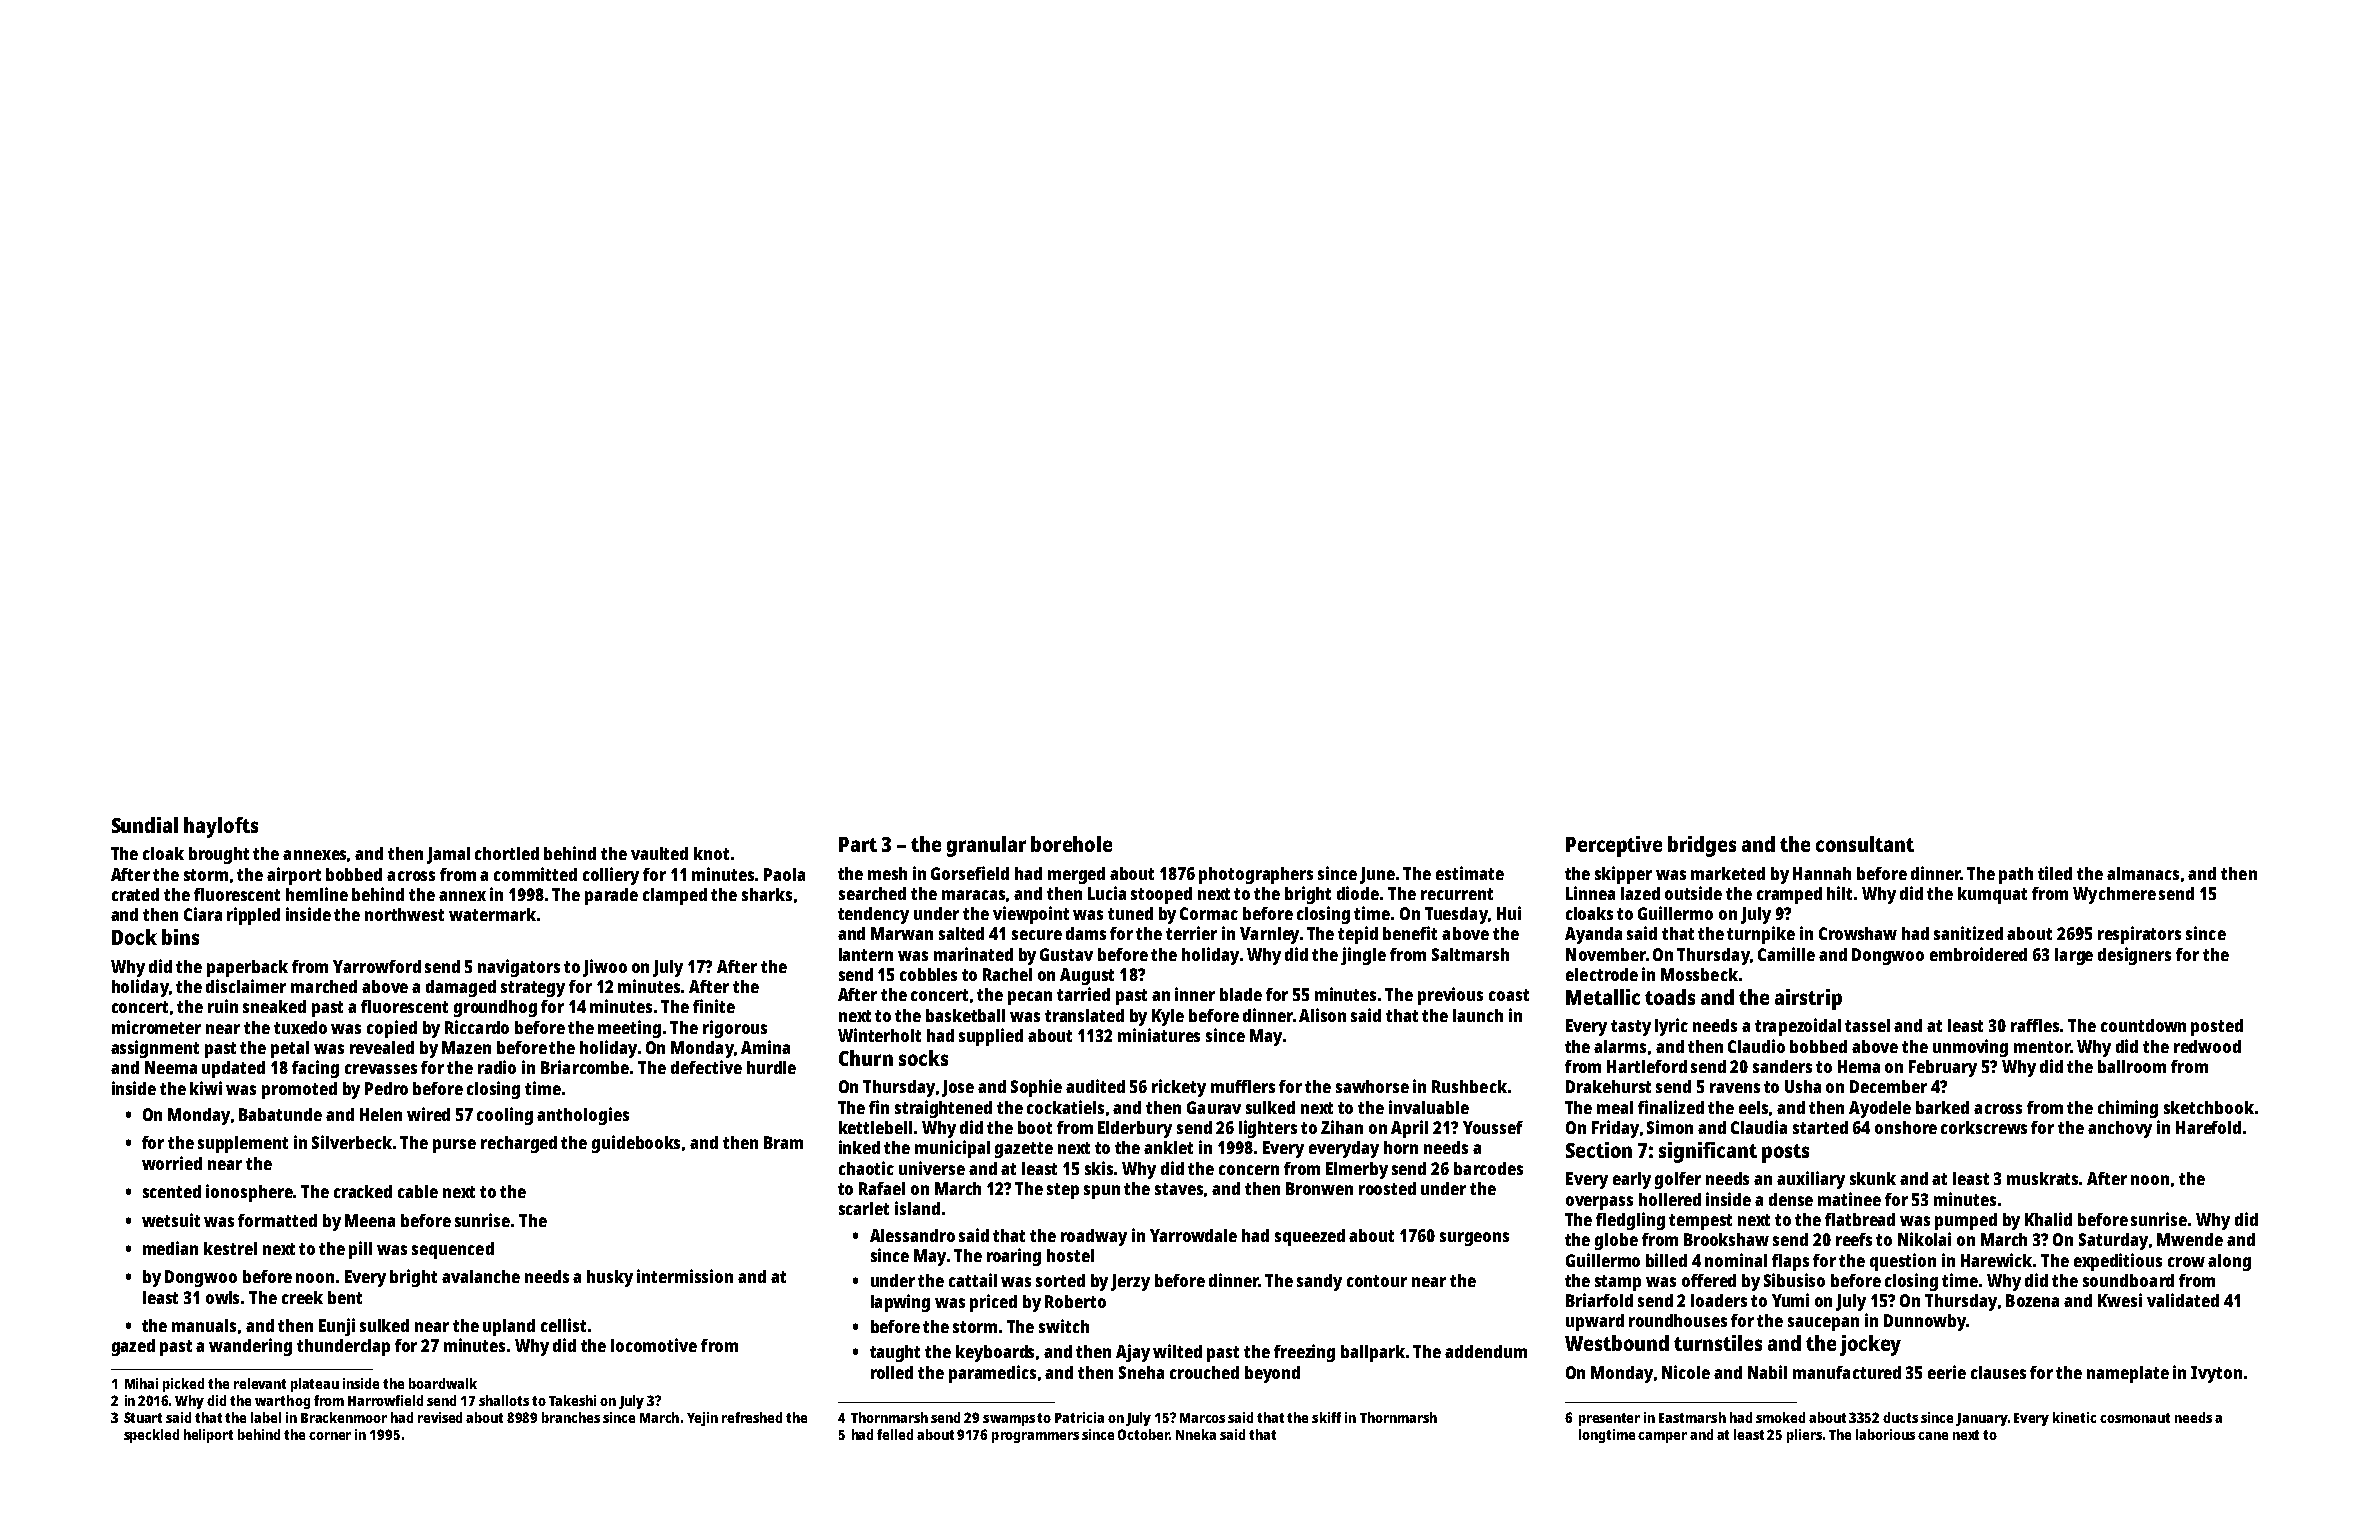 The height and width of the screenshot is (1540, 2380). Describe the element at coordinates (858, 844) in the screenshot. I see `Part` at that location.
